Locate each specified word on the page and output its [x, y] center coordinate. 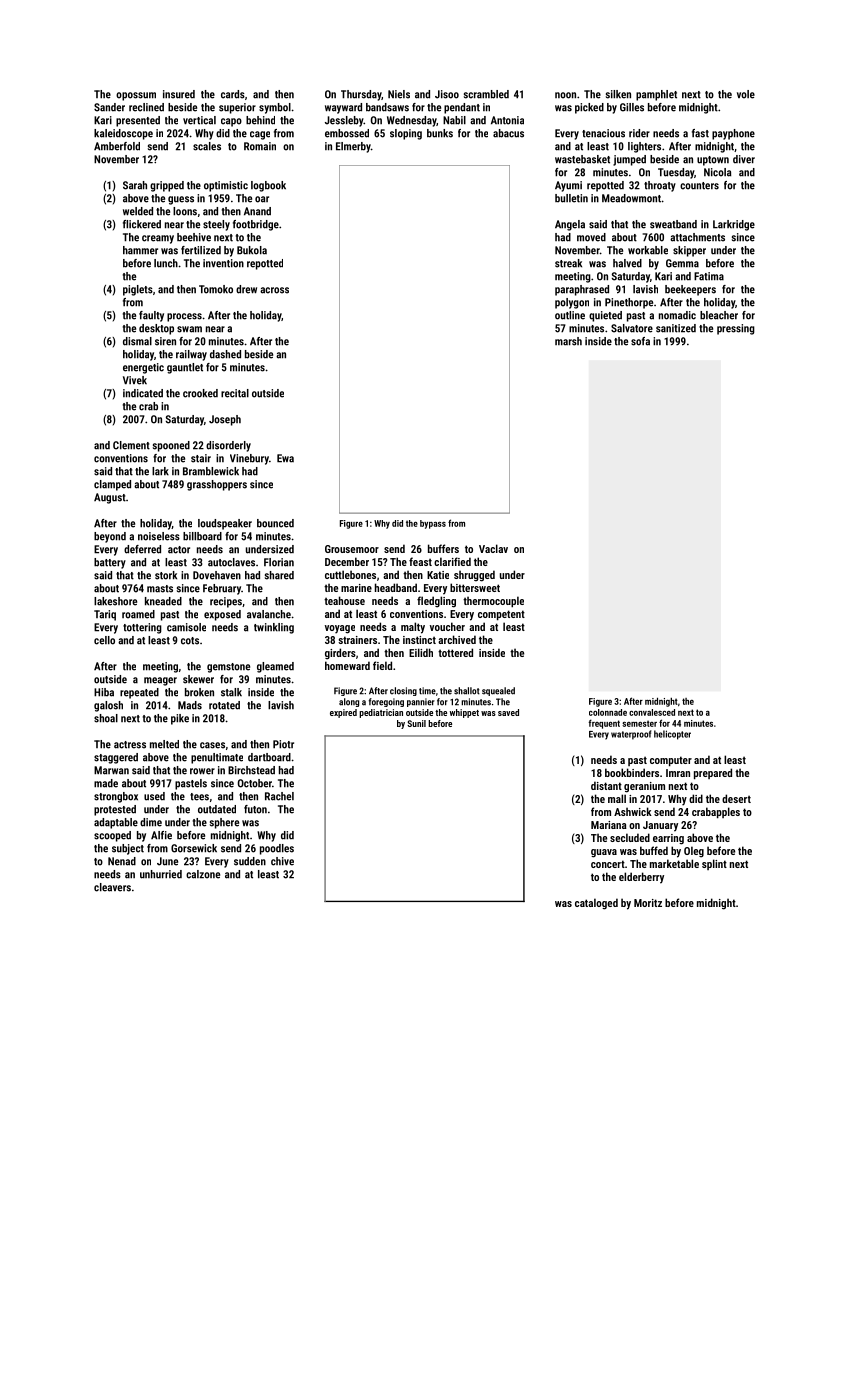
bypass [433, 524]
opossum [136, 96]
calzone [203, 874]
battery [110, 563]
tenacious [603, 133]
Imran [678, 773]
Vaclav [493, 548]
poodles [277, 849]
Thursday [361, 95]
